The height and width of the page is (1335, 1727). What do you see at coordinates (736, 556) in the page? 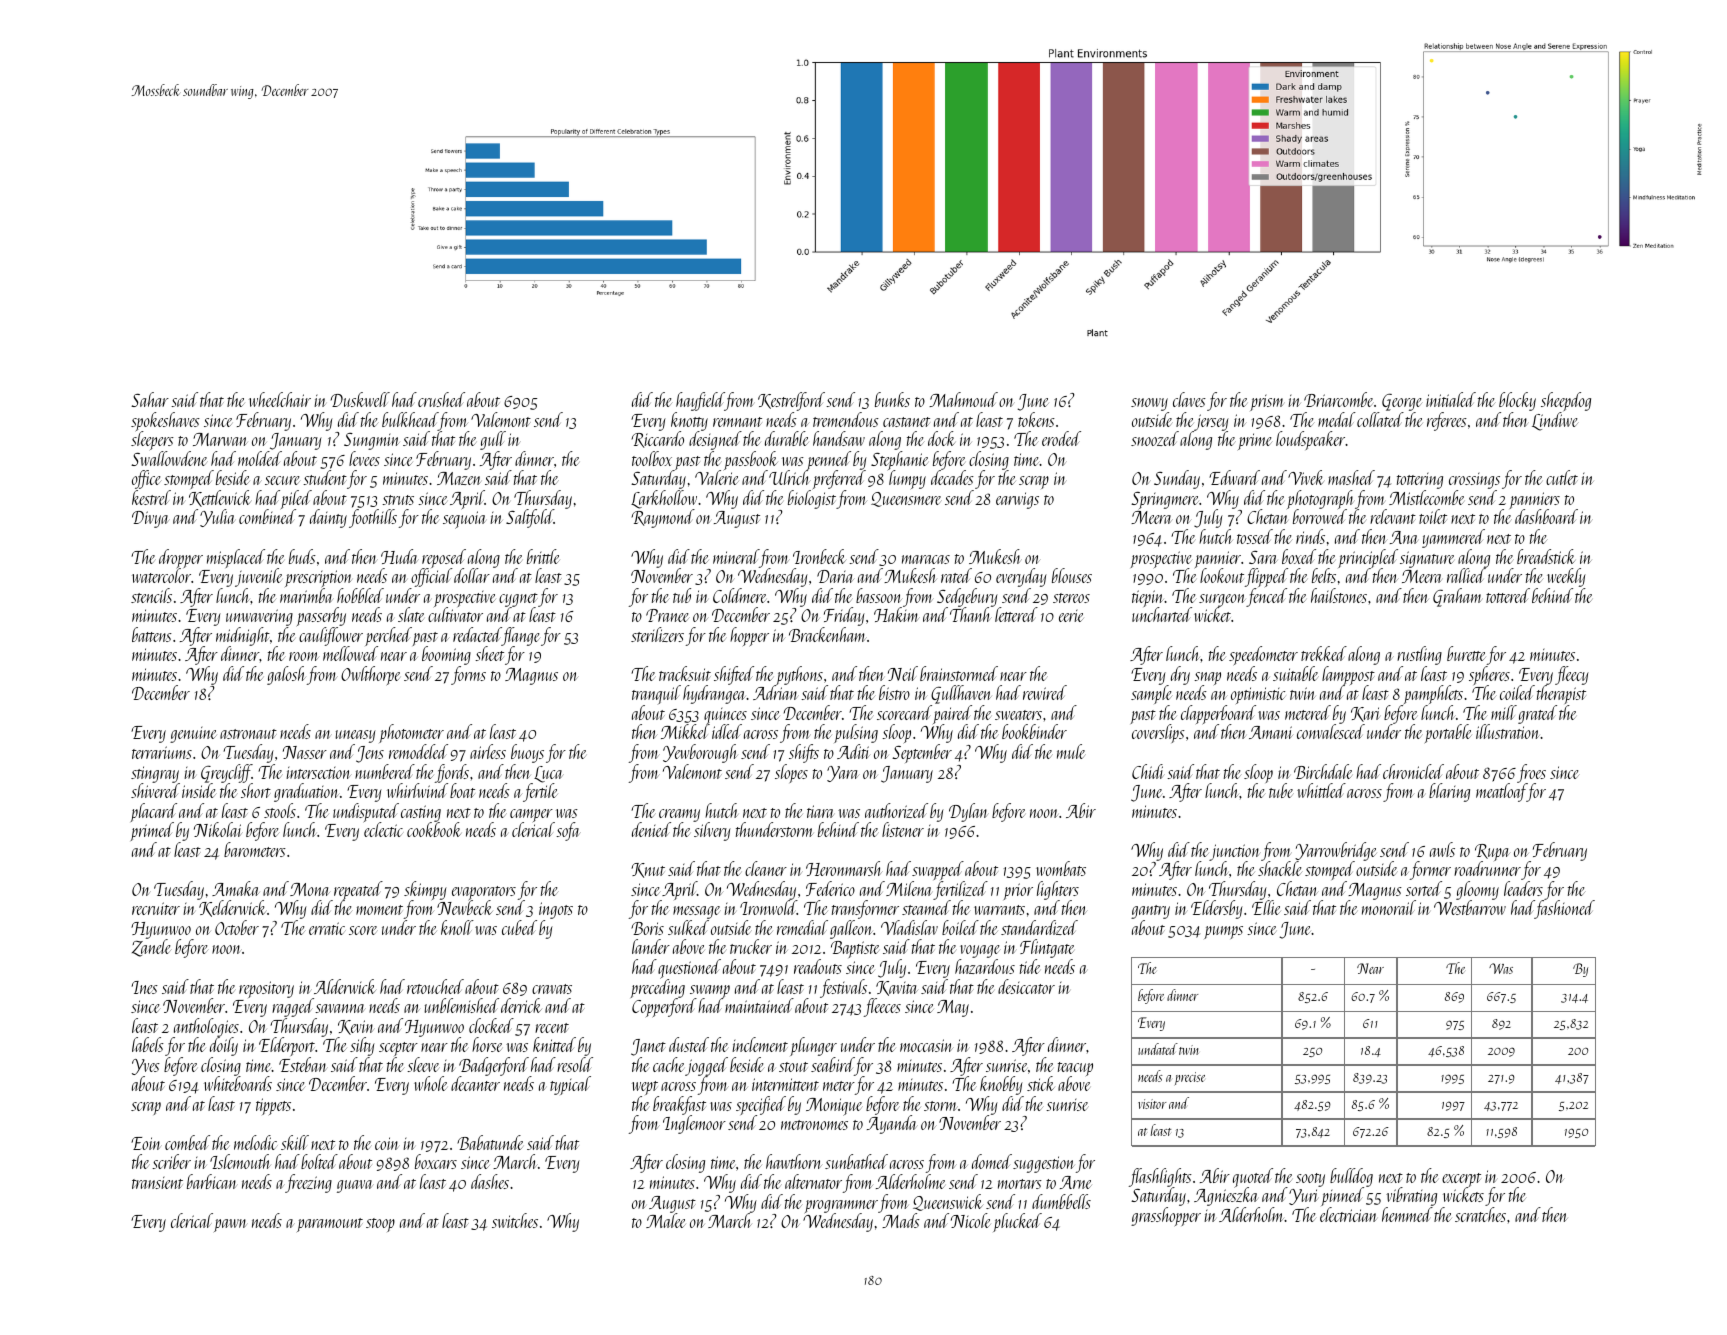
I see `mineral` at bounding box center [736, 556].
